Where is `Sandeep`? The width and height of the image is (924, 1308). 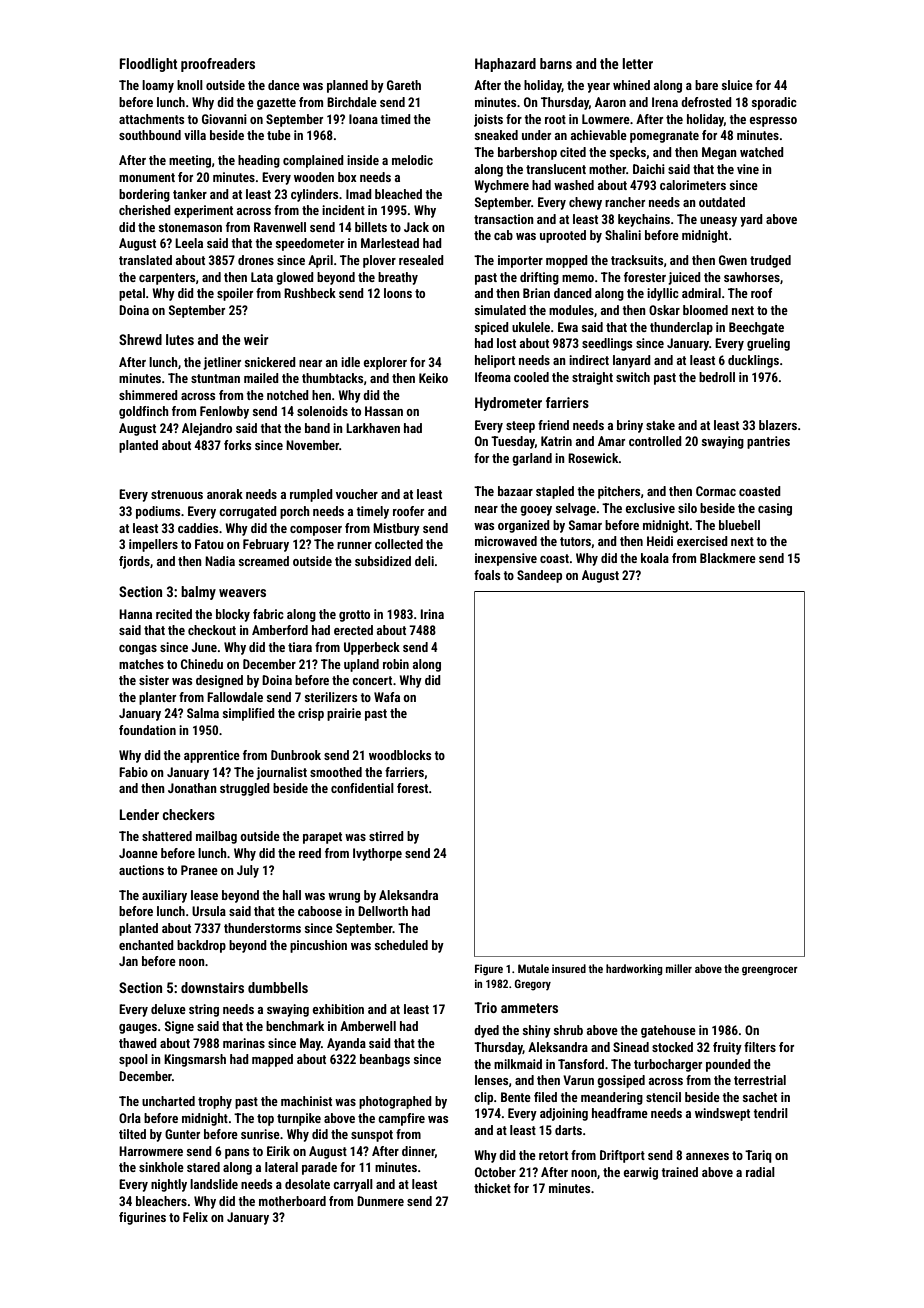
Sandeep is located at coordinates (539, 576).
